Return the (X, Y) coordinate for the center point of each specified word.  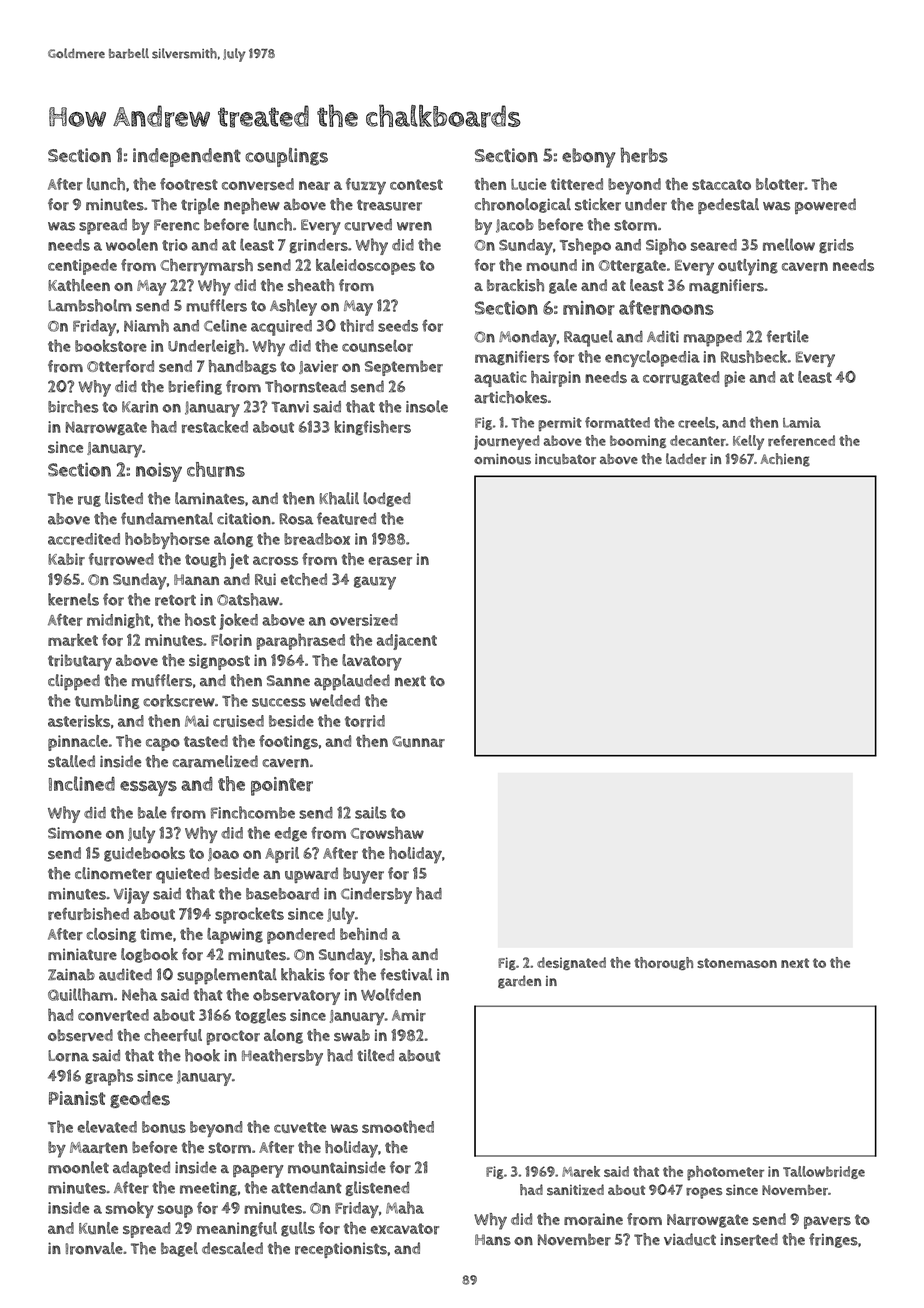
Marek (581, 1171)
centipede (82, 267)
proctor (233, 1037)
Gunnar (418, 742)
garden (519, 982)
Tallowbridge (824, 1172)
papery (258, 1171)
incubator (565, 459)
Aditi (663, 336)
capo (163, 744)
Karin (140, 407)
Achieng (785, 460)
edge (291, 834)
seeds (398, 326)
